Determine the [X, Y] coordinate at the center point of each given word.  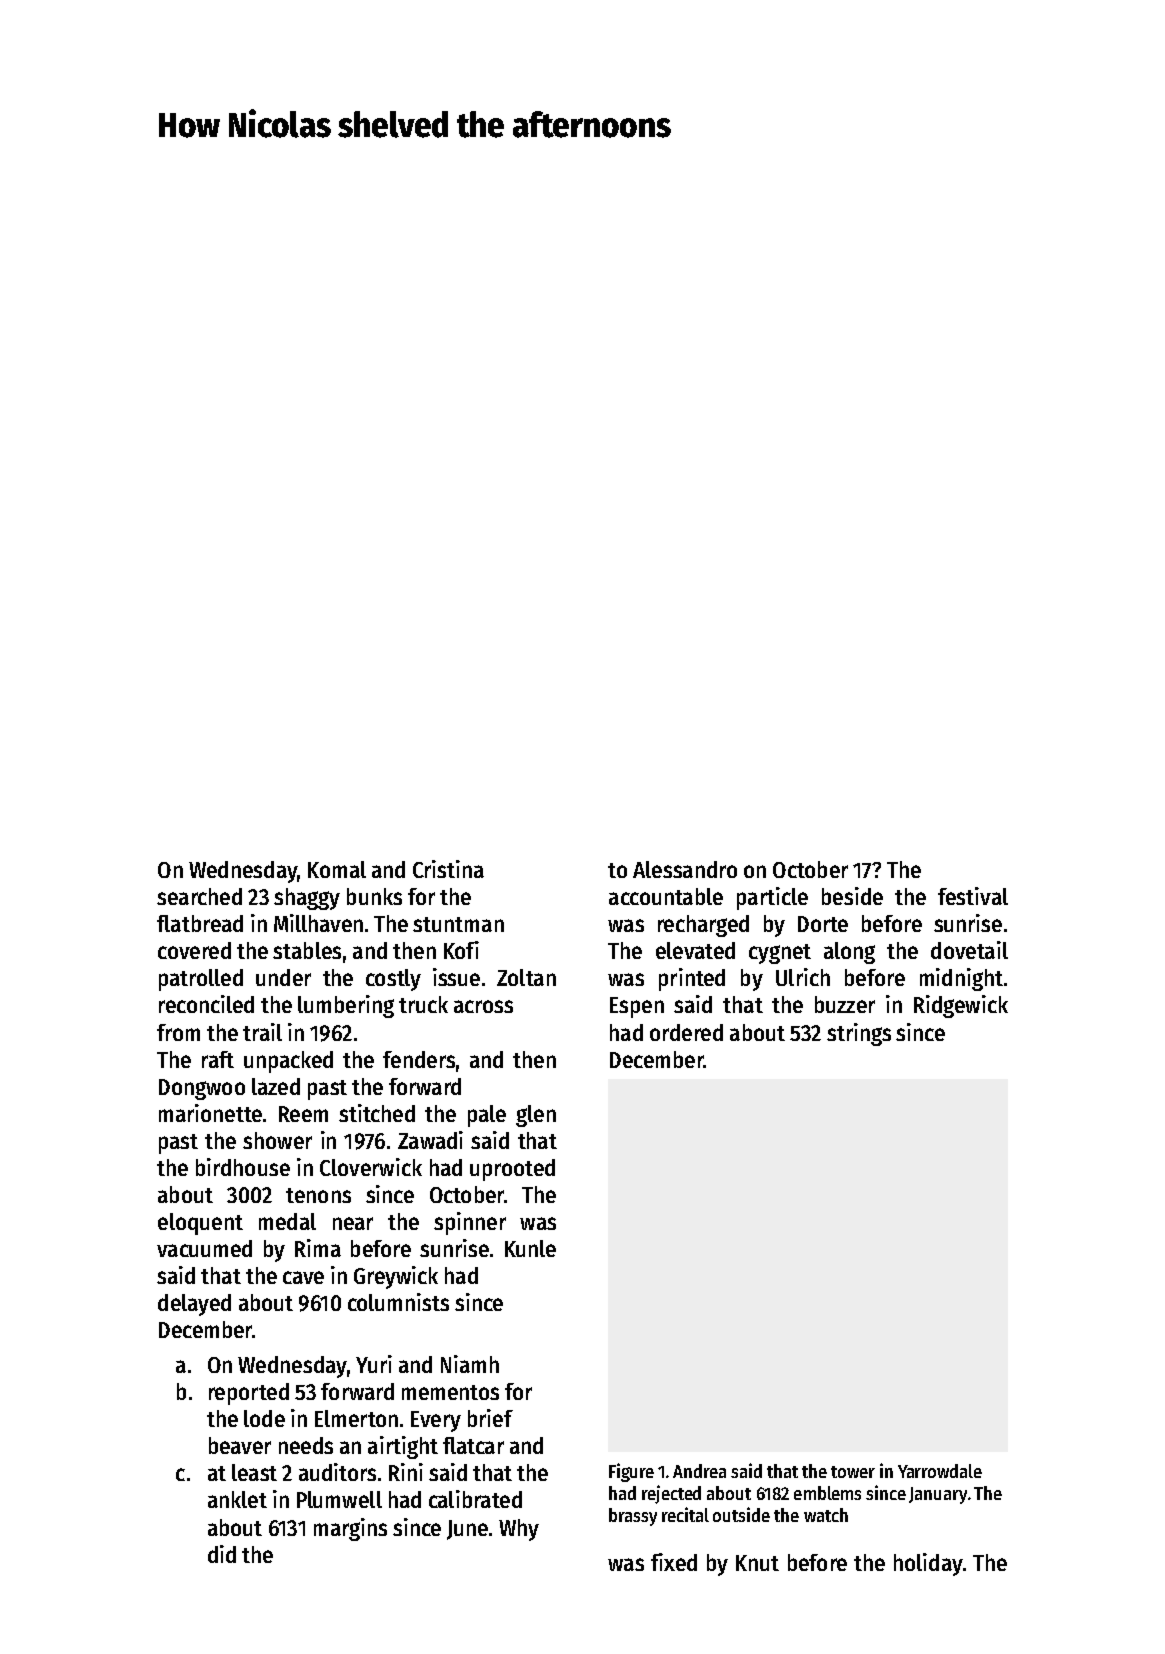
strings [859, 1034]
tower [853, 1472]
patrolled [201, 980]
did [222, 1554]
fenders [419, 1059]
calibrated [475, 1499]
